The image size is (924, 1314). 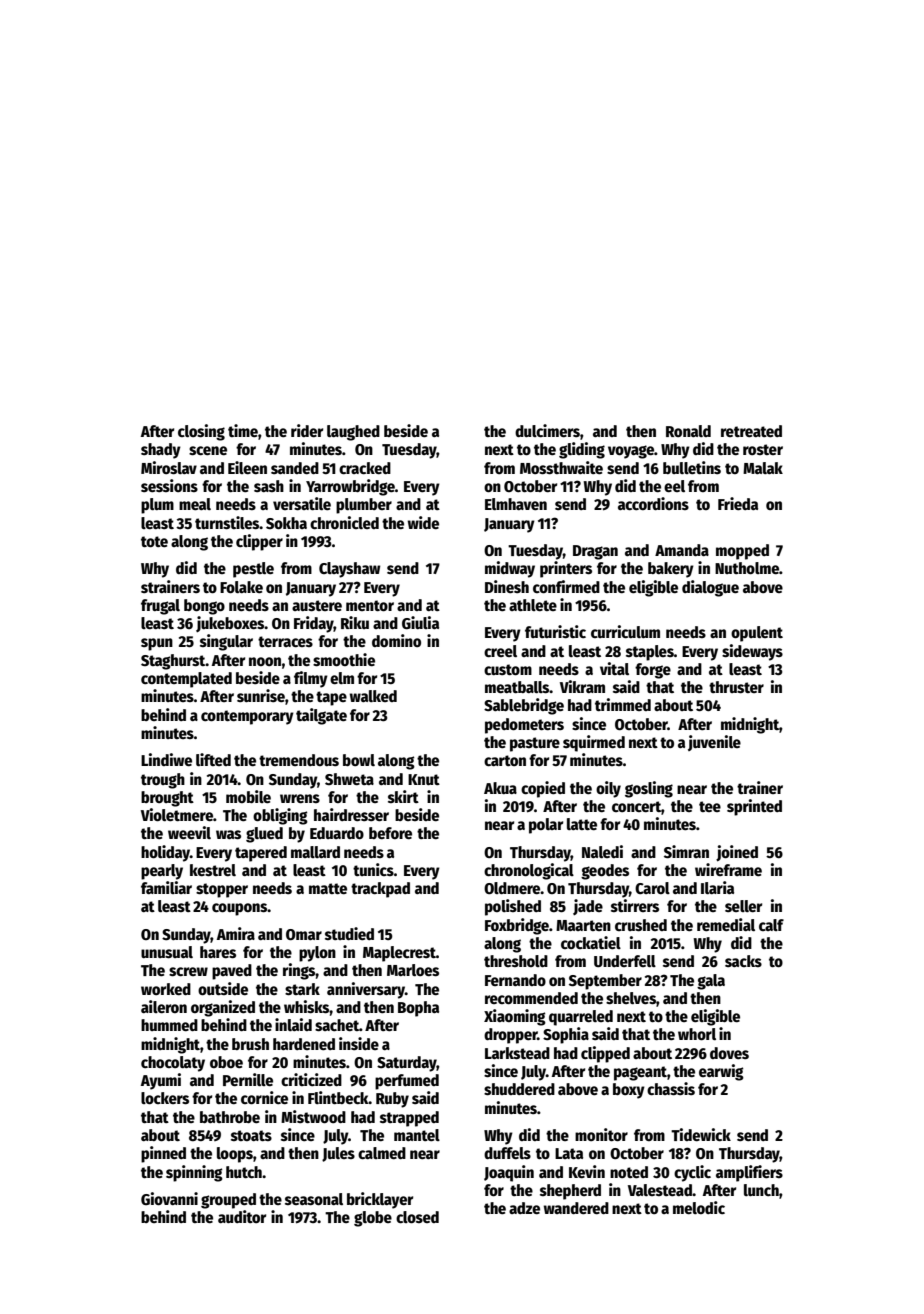 I want to click on lifted, so click(x=213, y=759).
